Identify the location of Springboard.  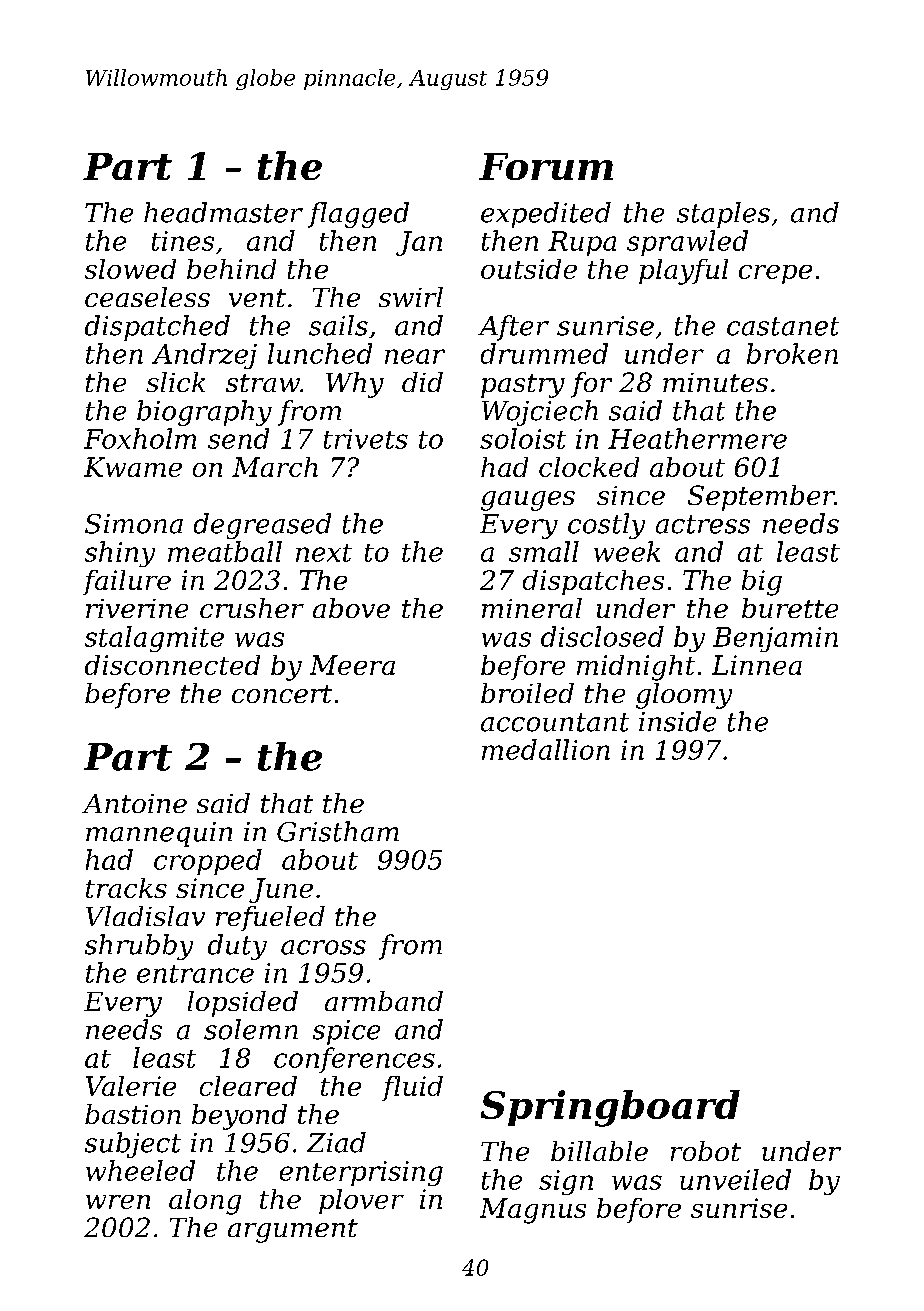
(610, 1108).
